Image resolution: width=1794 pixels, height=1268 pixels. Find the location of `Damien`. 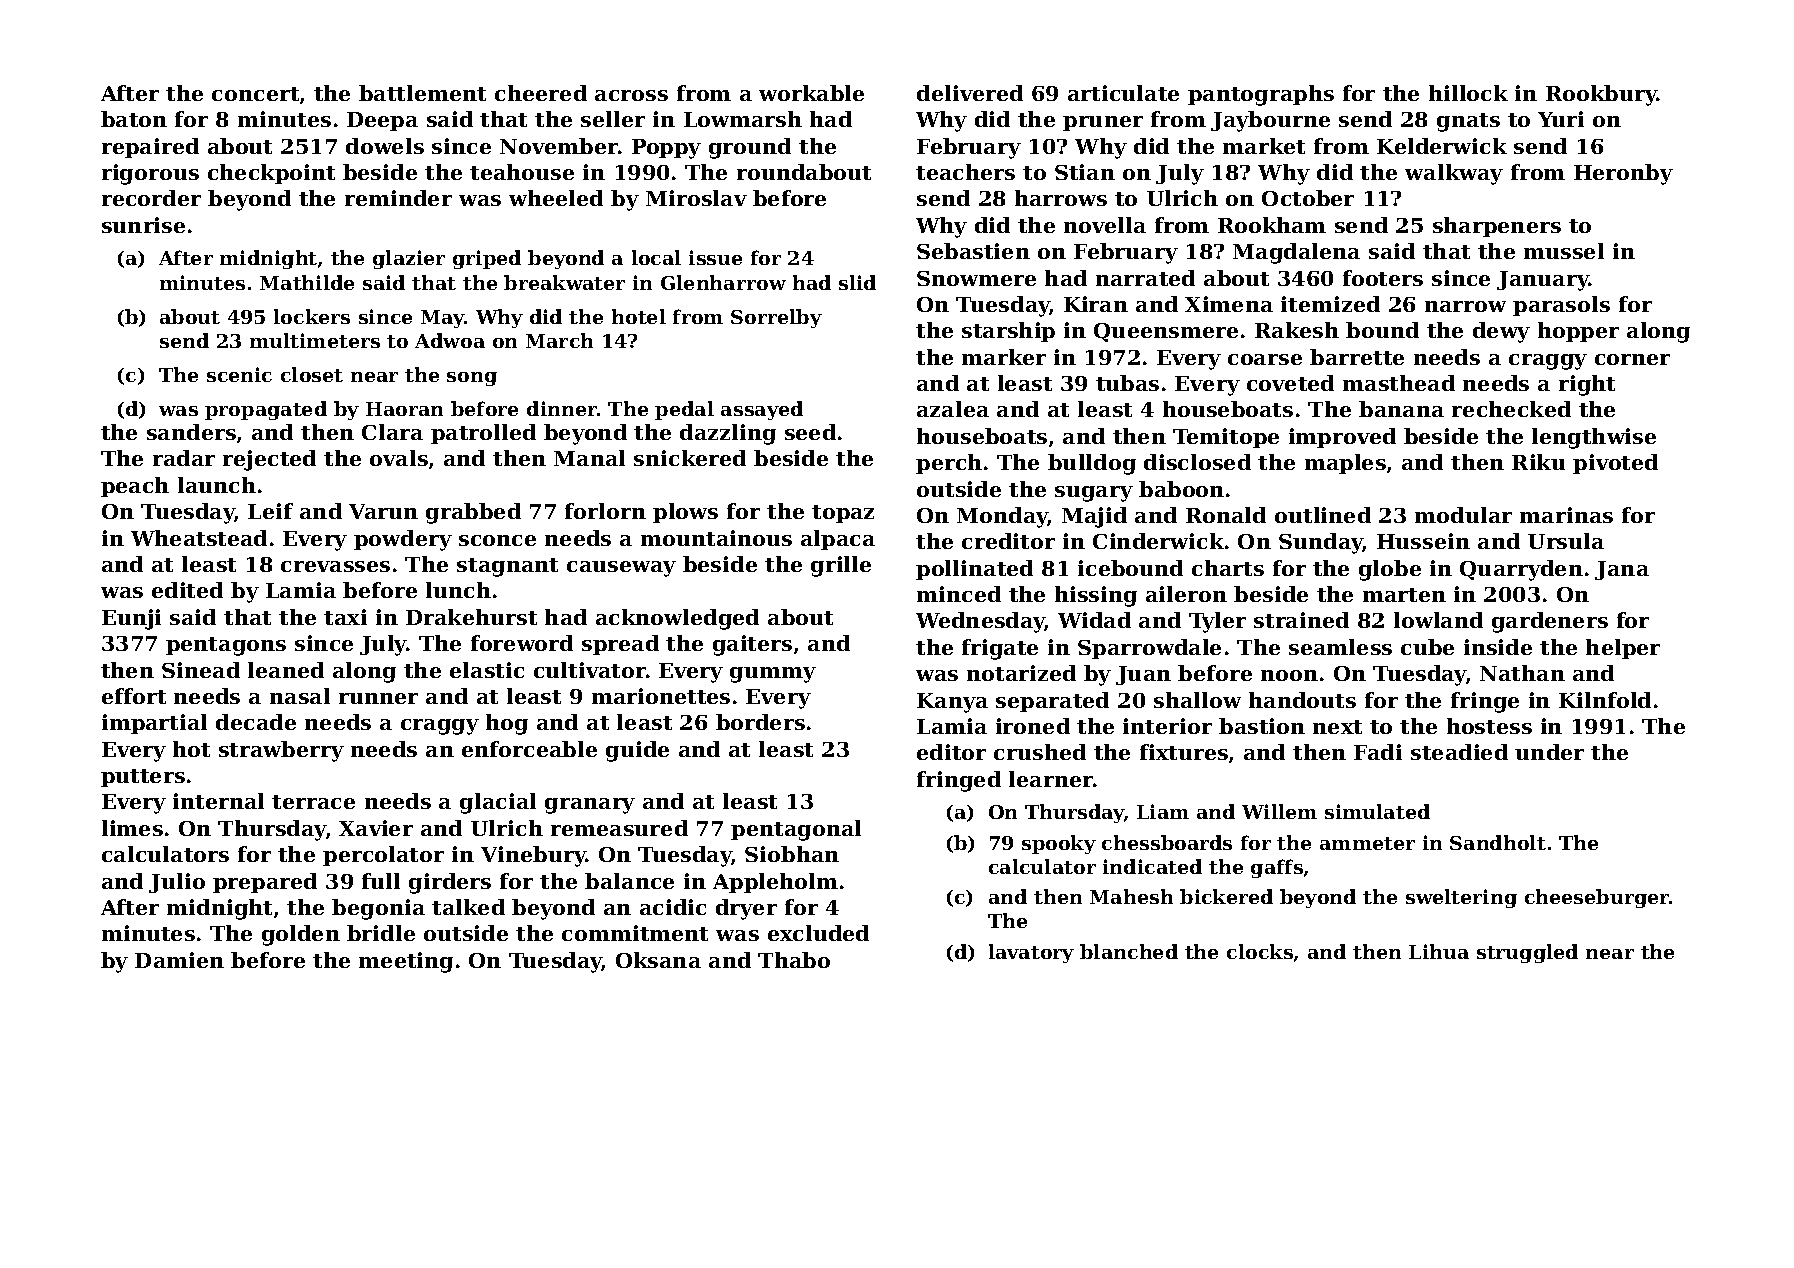

Damien is located at coordinates (179, 960).
